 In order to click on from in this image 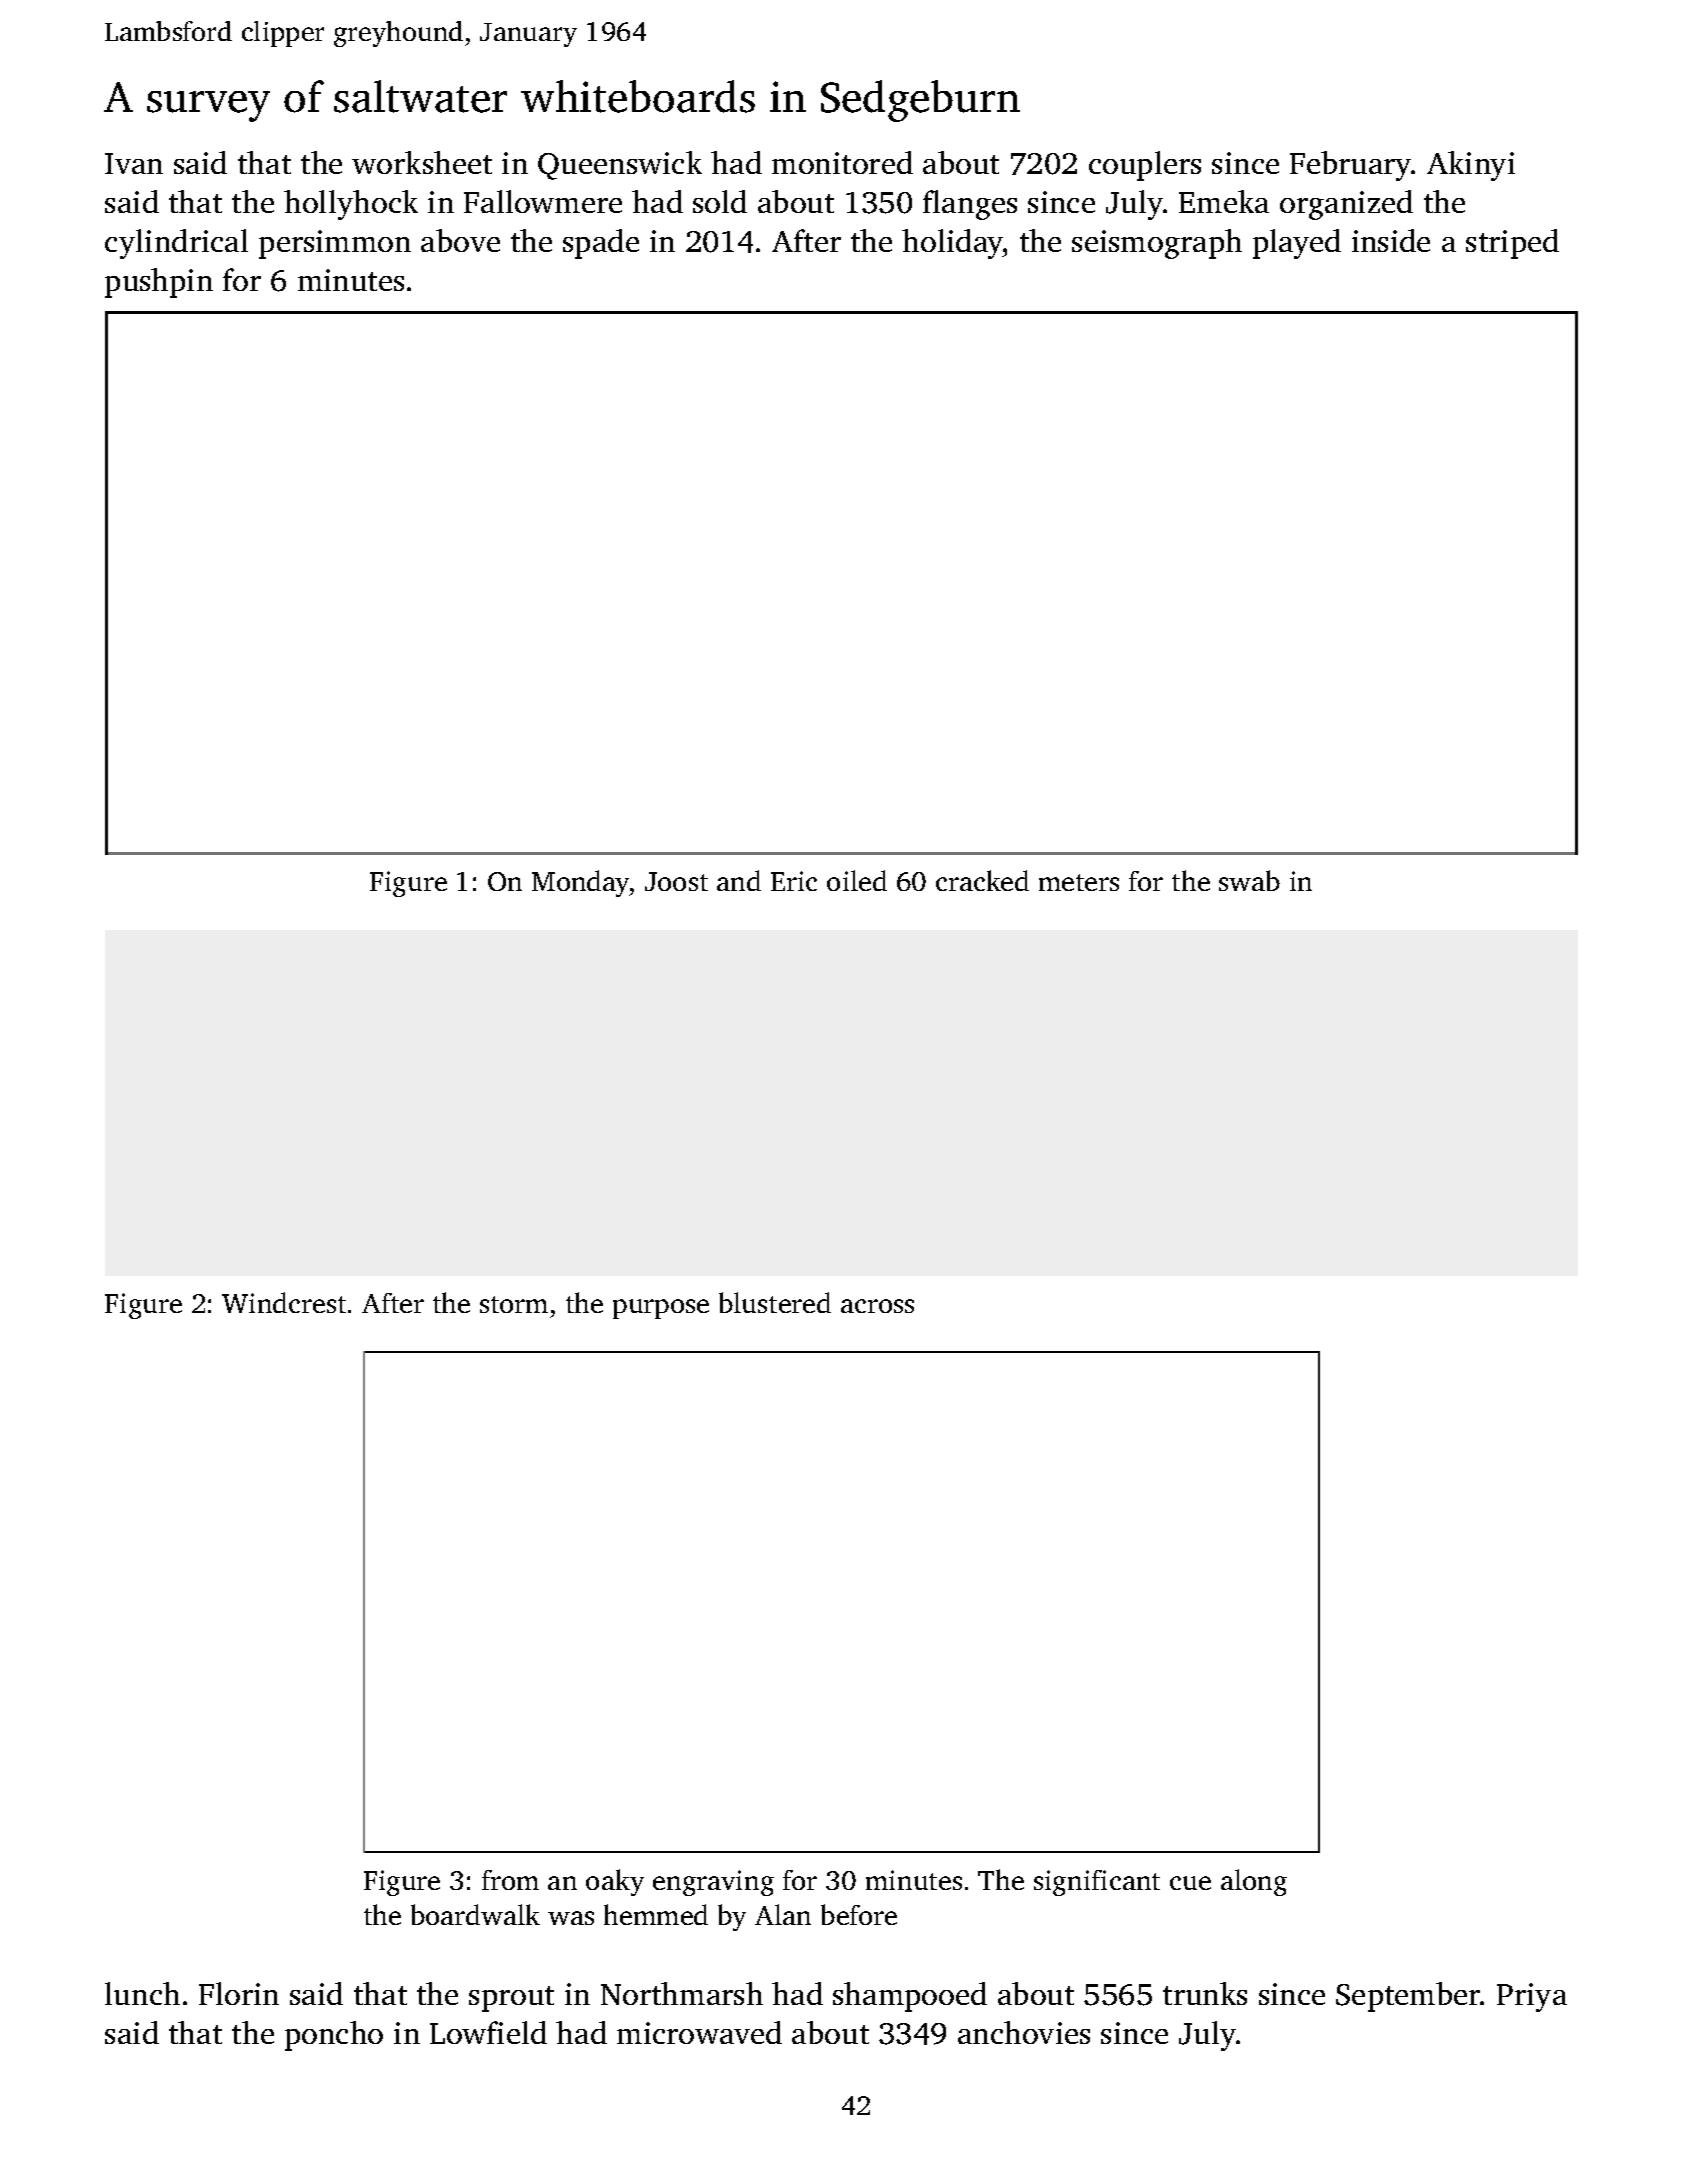, I will do `click(510, 1880)`.
